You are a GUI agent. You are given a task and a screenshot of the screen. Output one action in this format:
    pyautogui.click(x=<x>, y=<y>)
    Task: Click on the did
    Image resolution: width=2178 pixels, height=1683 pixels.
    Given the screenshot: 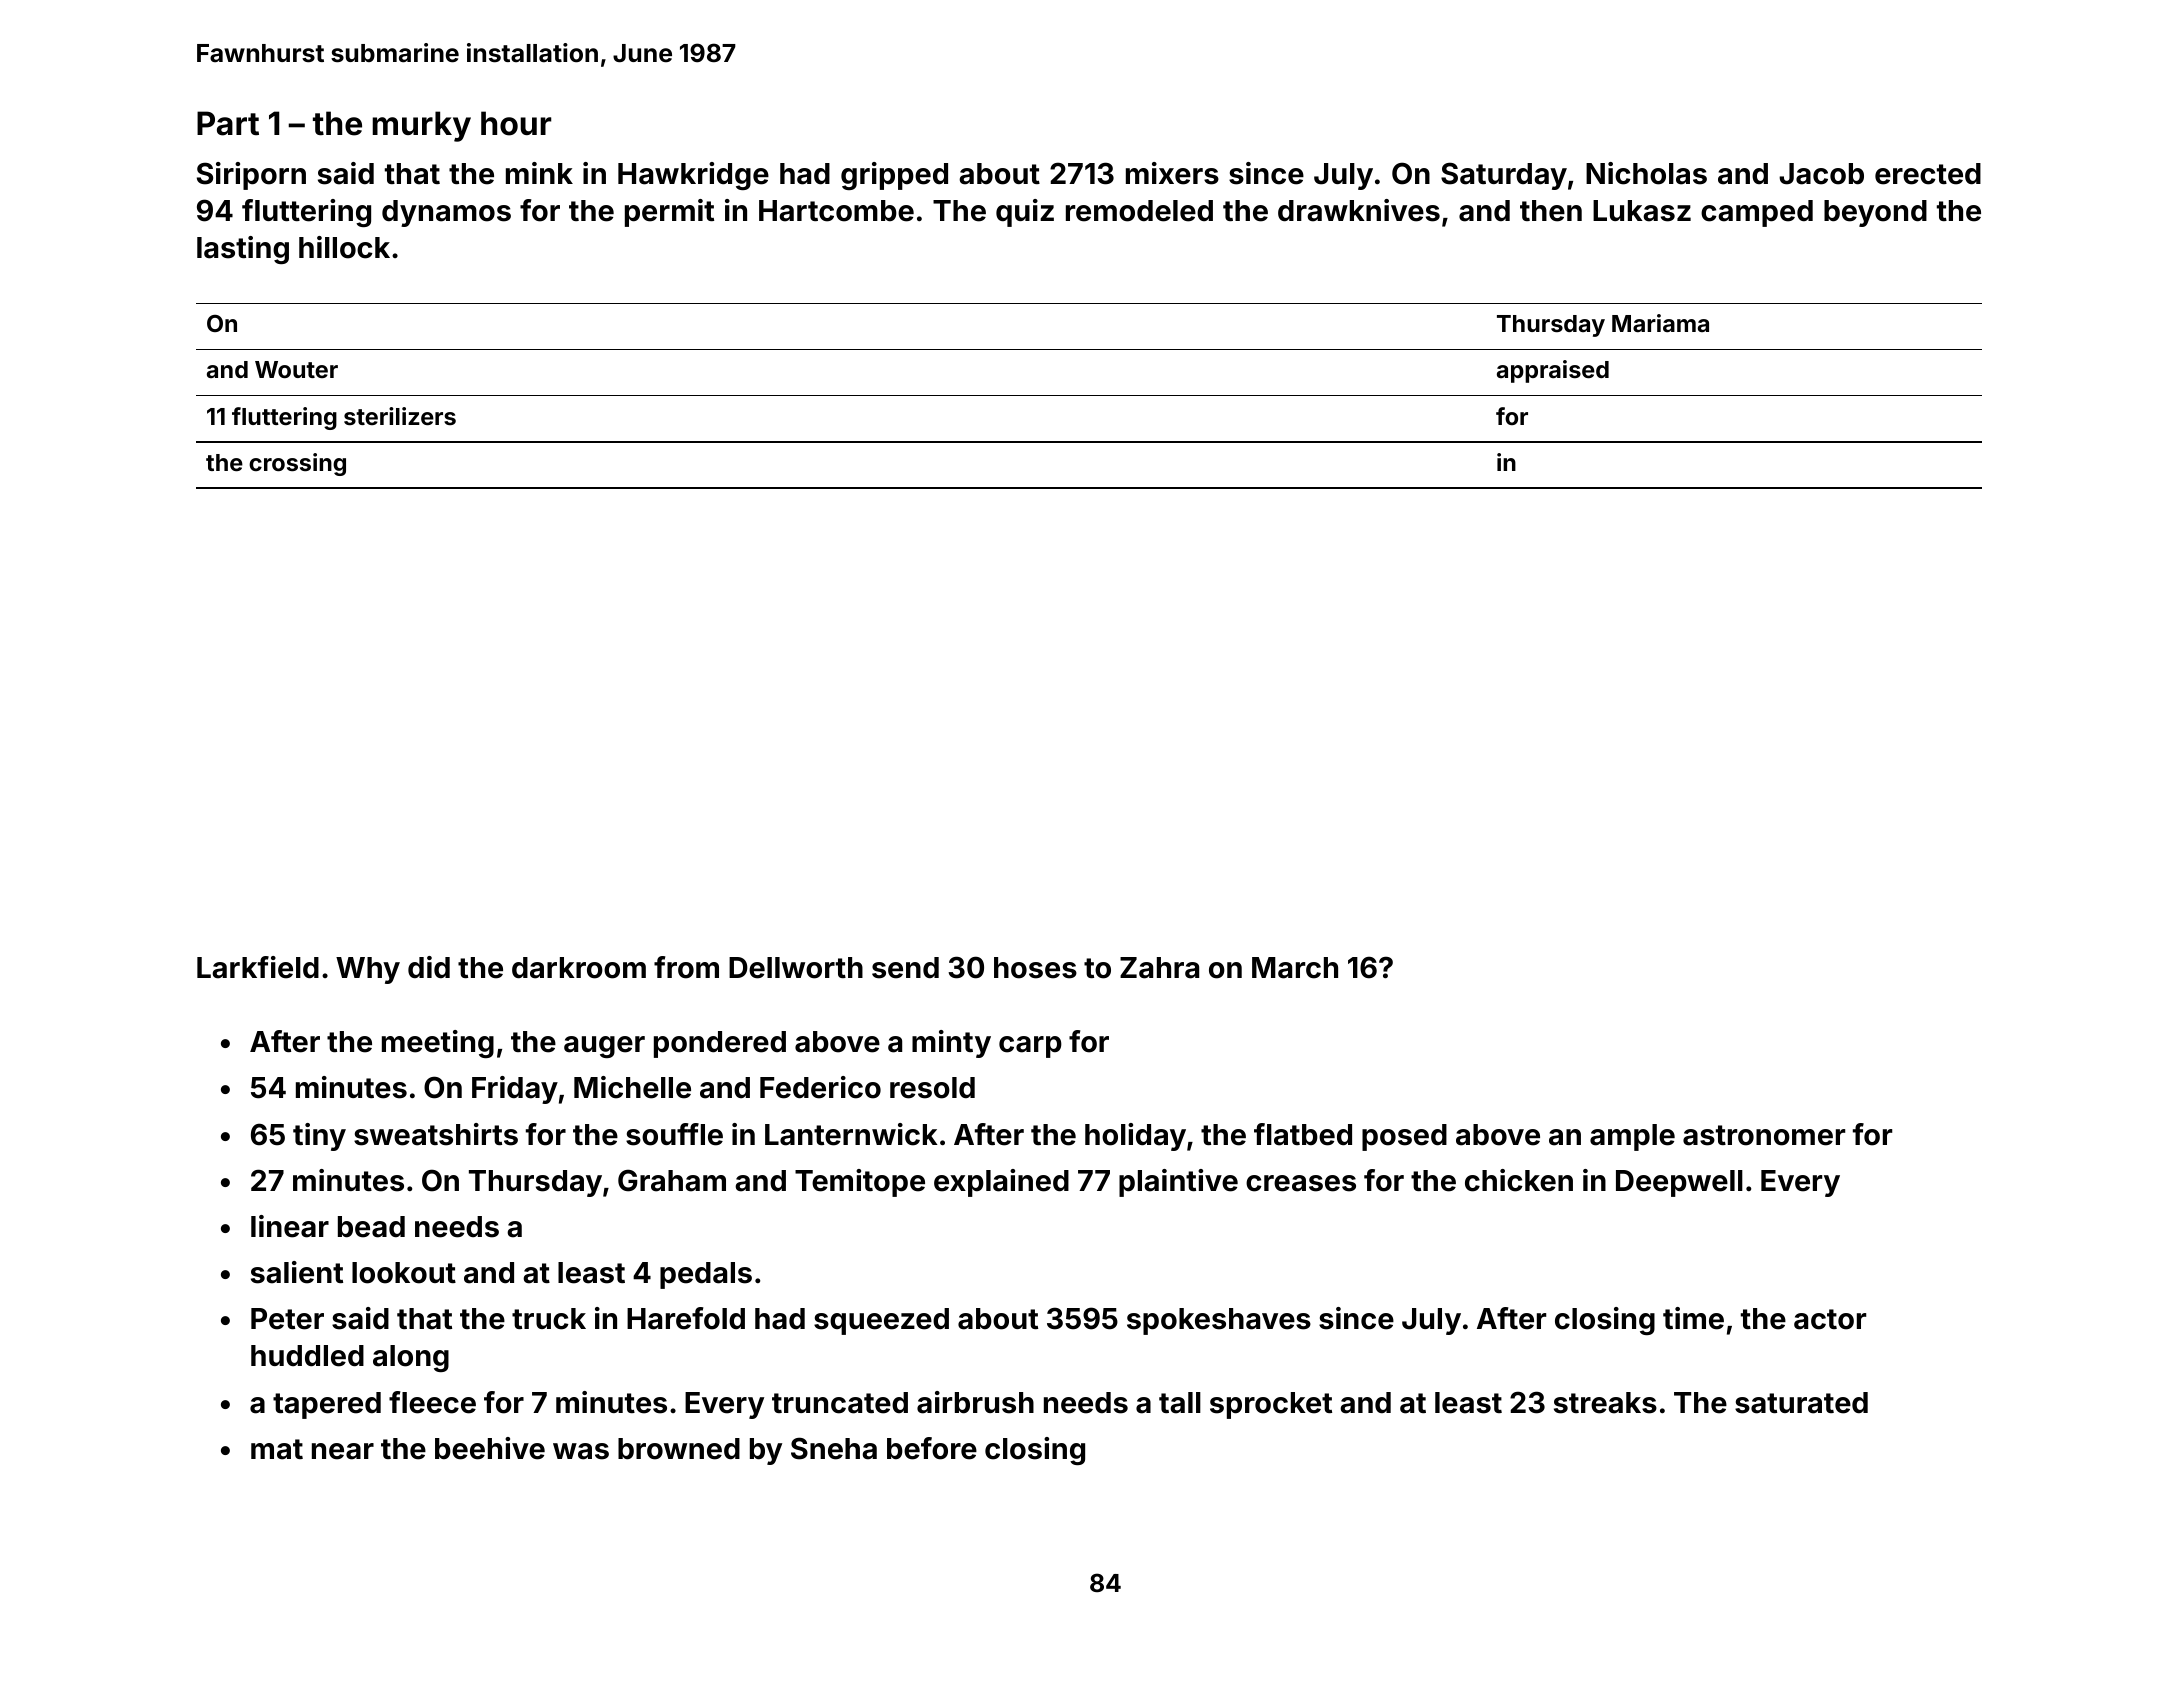 What is the action you would take?
    pyautogui.click(x=429, y=967)
